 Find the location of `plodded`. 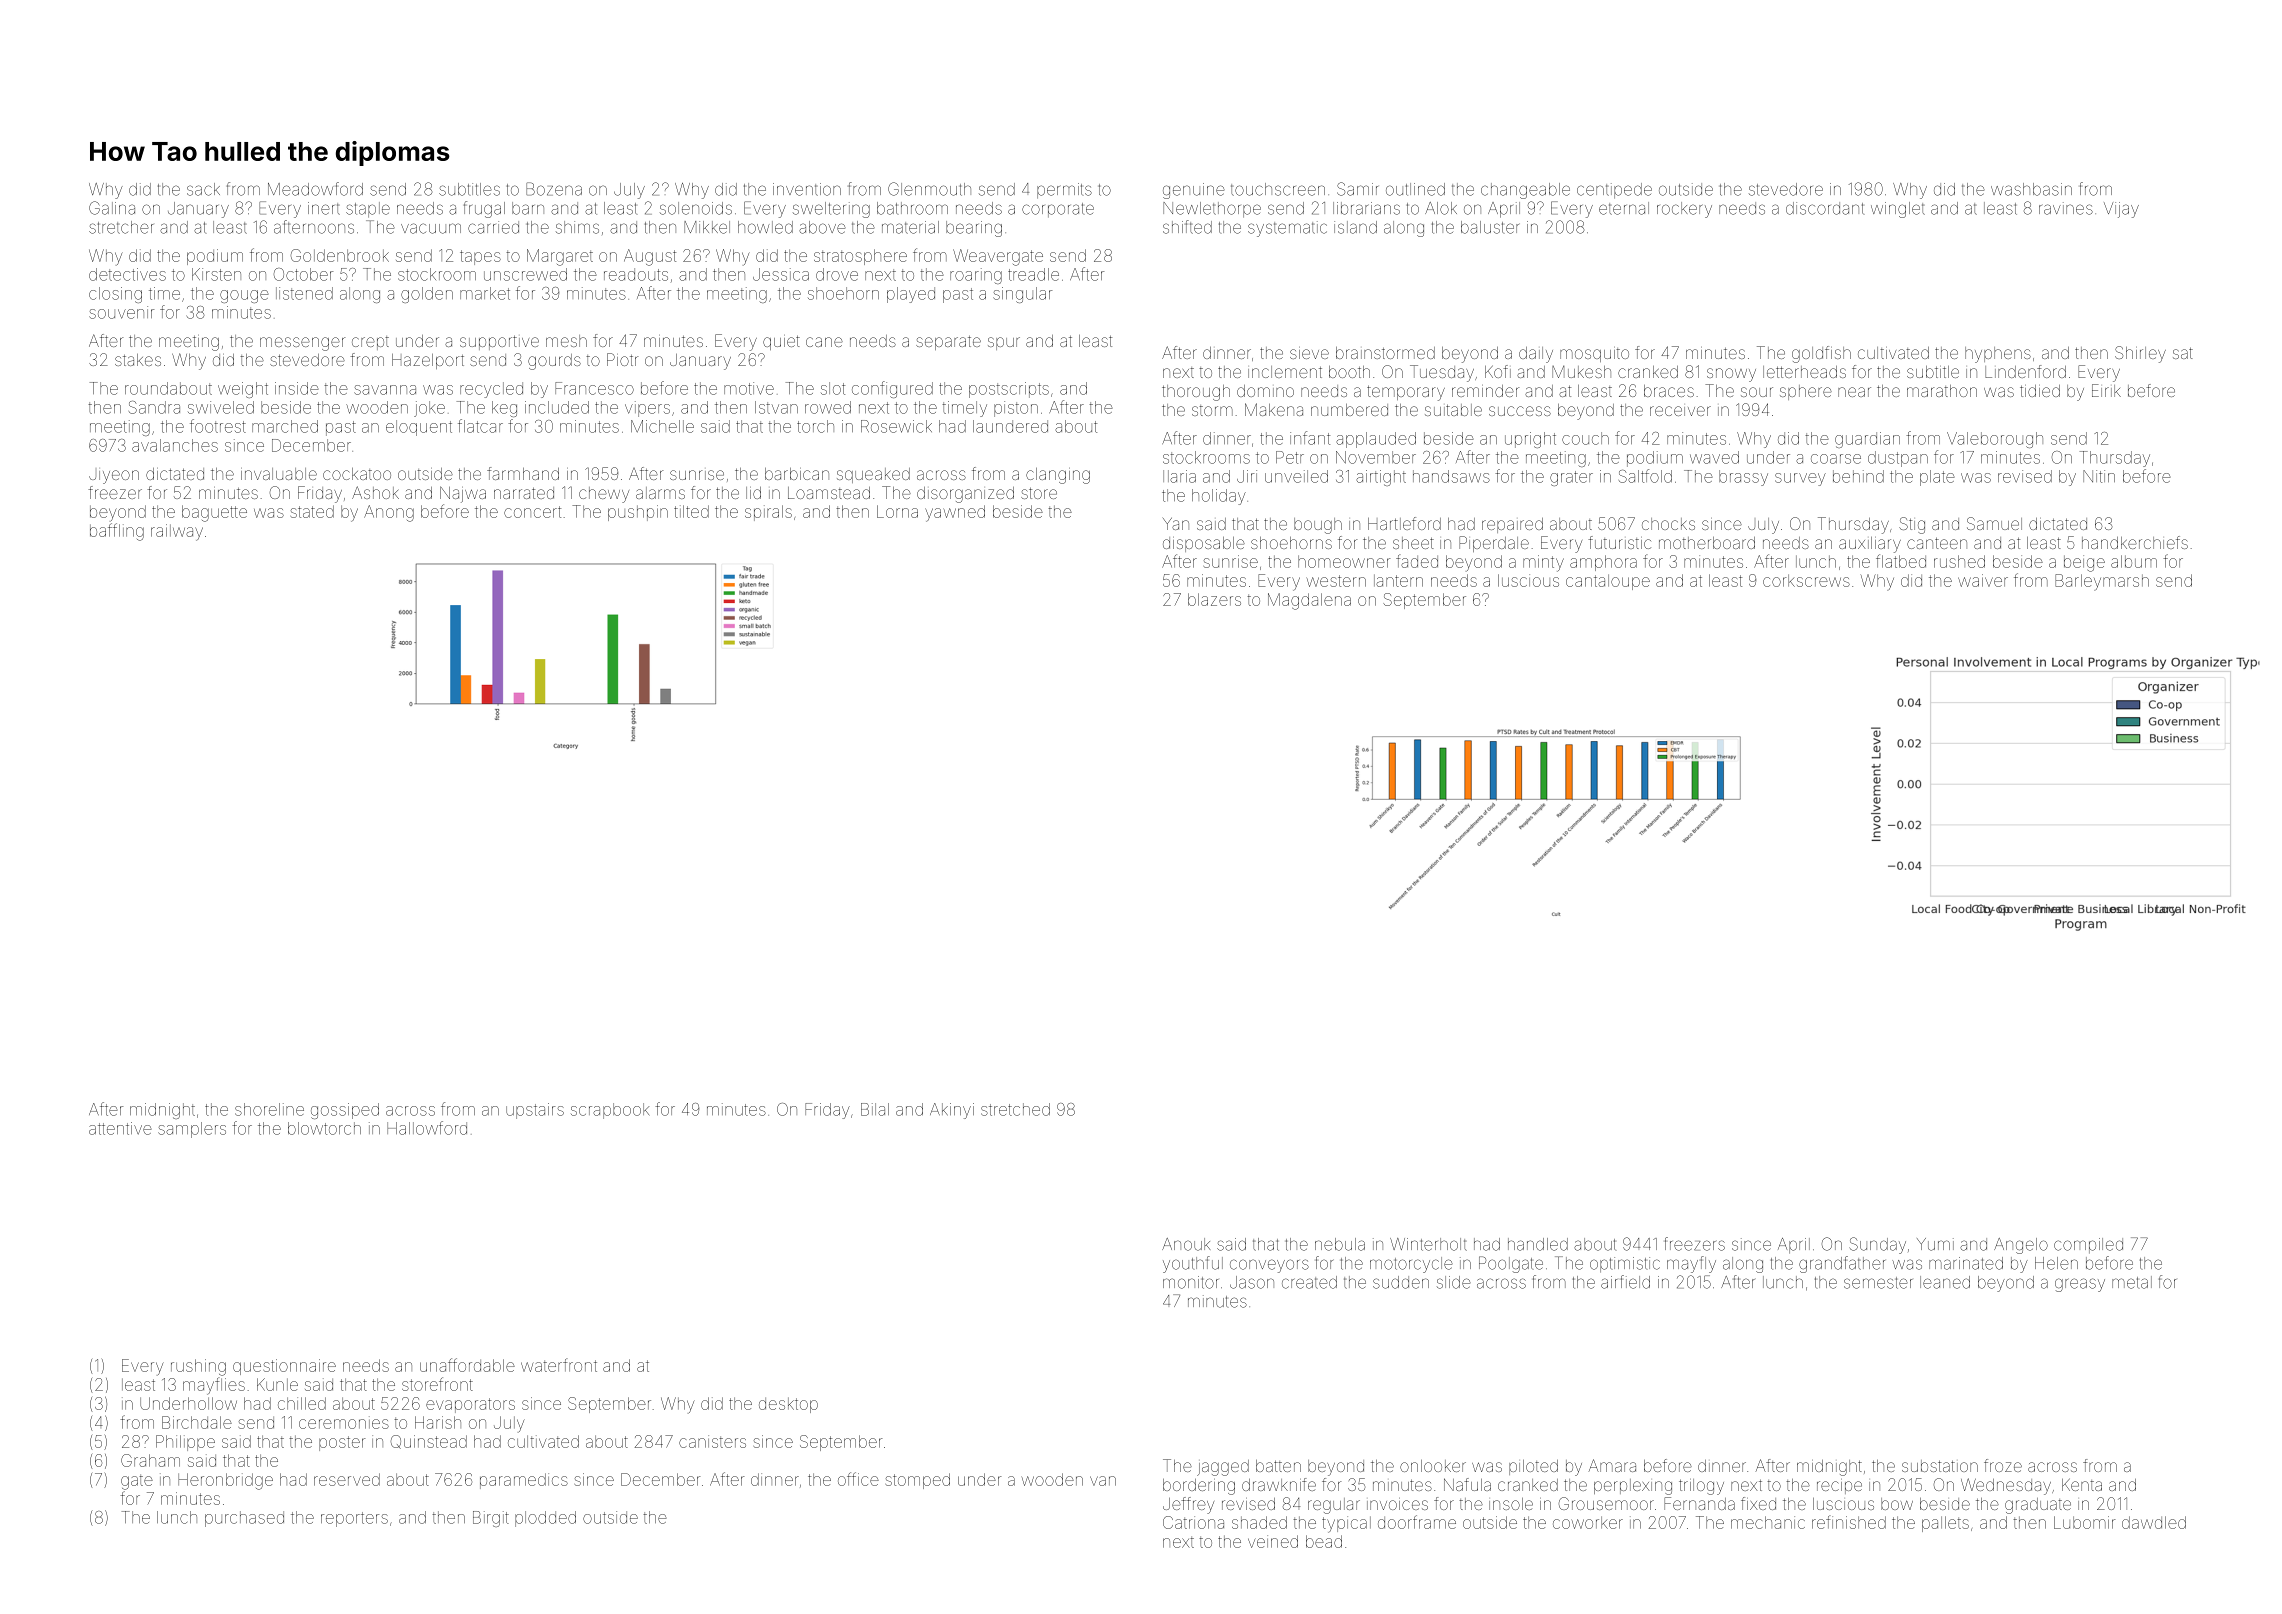

plodded is located at coordinates (545, 1519).
